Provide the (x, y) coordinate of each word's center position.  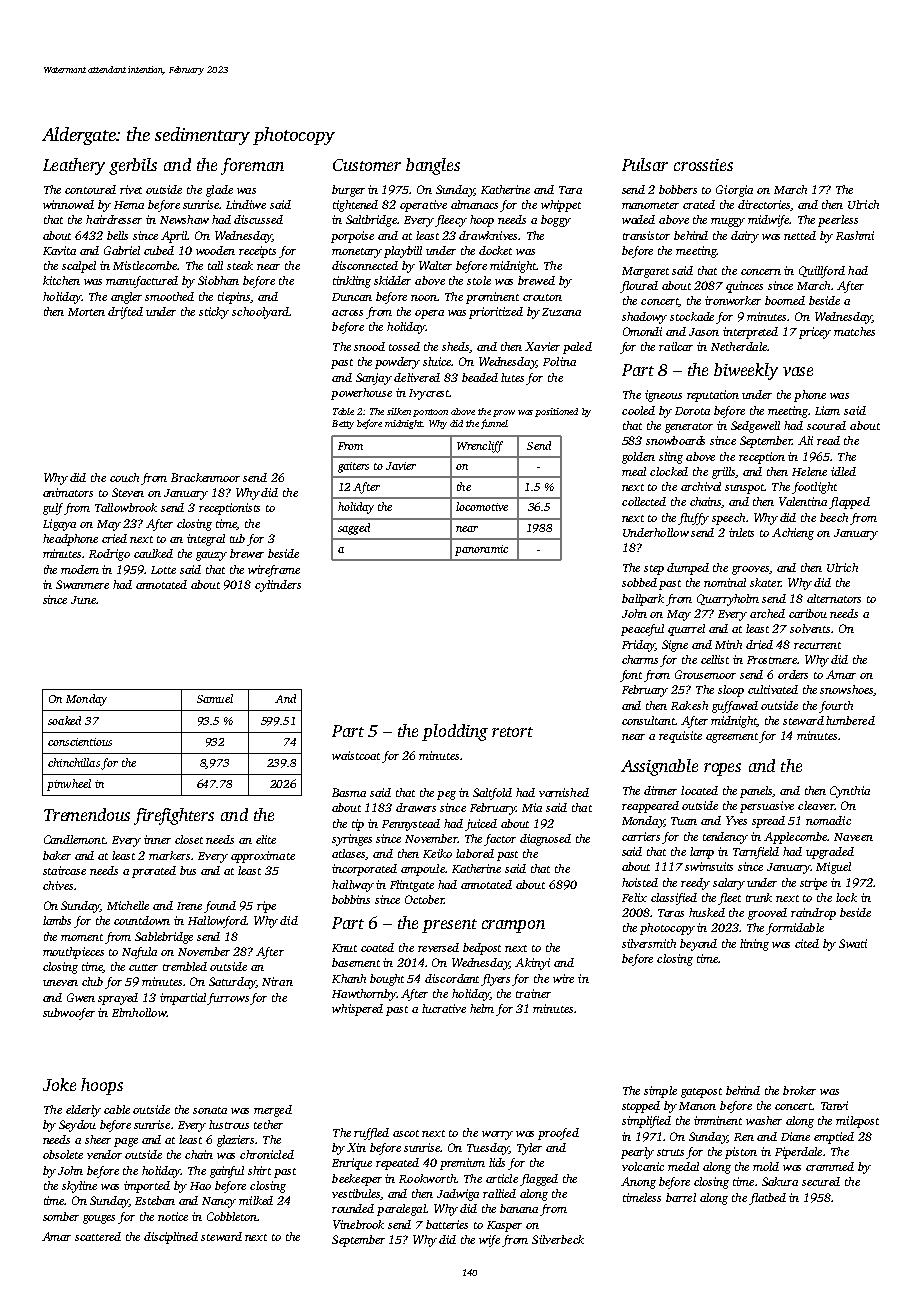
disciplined (171, 1238)
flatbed (767, 1199)
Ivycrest (429, 394)
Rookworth (427, 1178)
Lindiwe (246, 204)
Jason (704, 332)
